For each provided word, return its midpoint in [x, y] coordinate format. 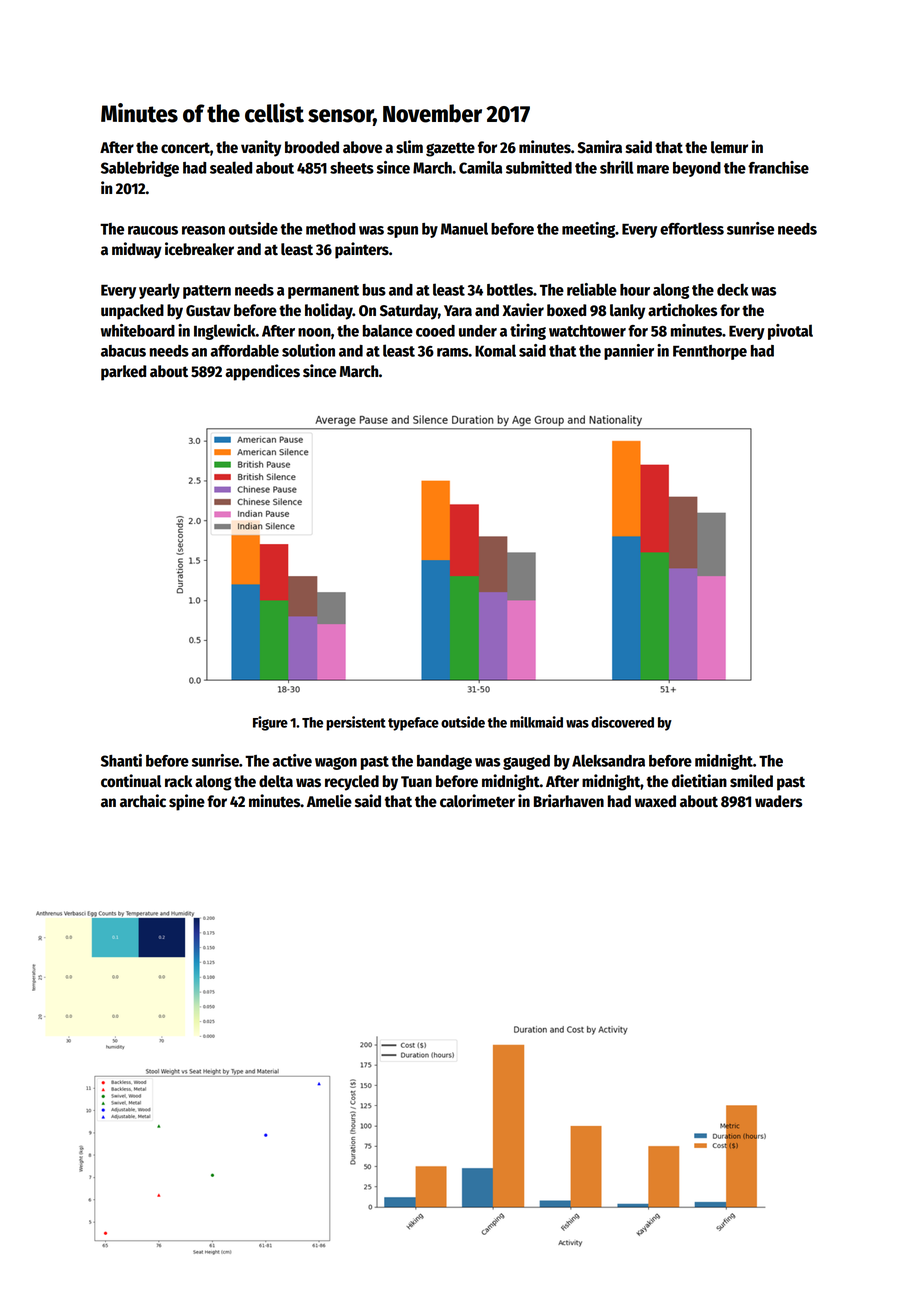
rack [178, 781]
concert [185, 148]
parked [123, 373]
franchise [778, 167]
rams [453, 352]
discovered [622, 722]
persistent [356, 723]
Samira [599, 147]
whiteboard [138, 330]
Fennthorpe [710, 352]
